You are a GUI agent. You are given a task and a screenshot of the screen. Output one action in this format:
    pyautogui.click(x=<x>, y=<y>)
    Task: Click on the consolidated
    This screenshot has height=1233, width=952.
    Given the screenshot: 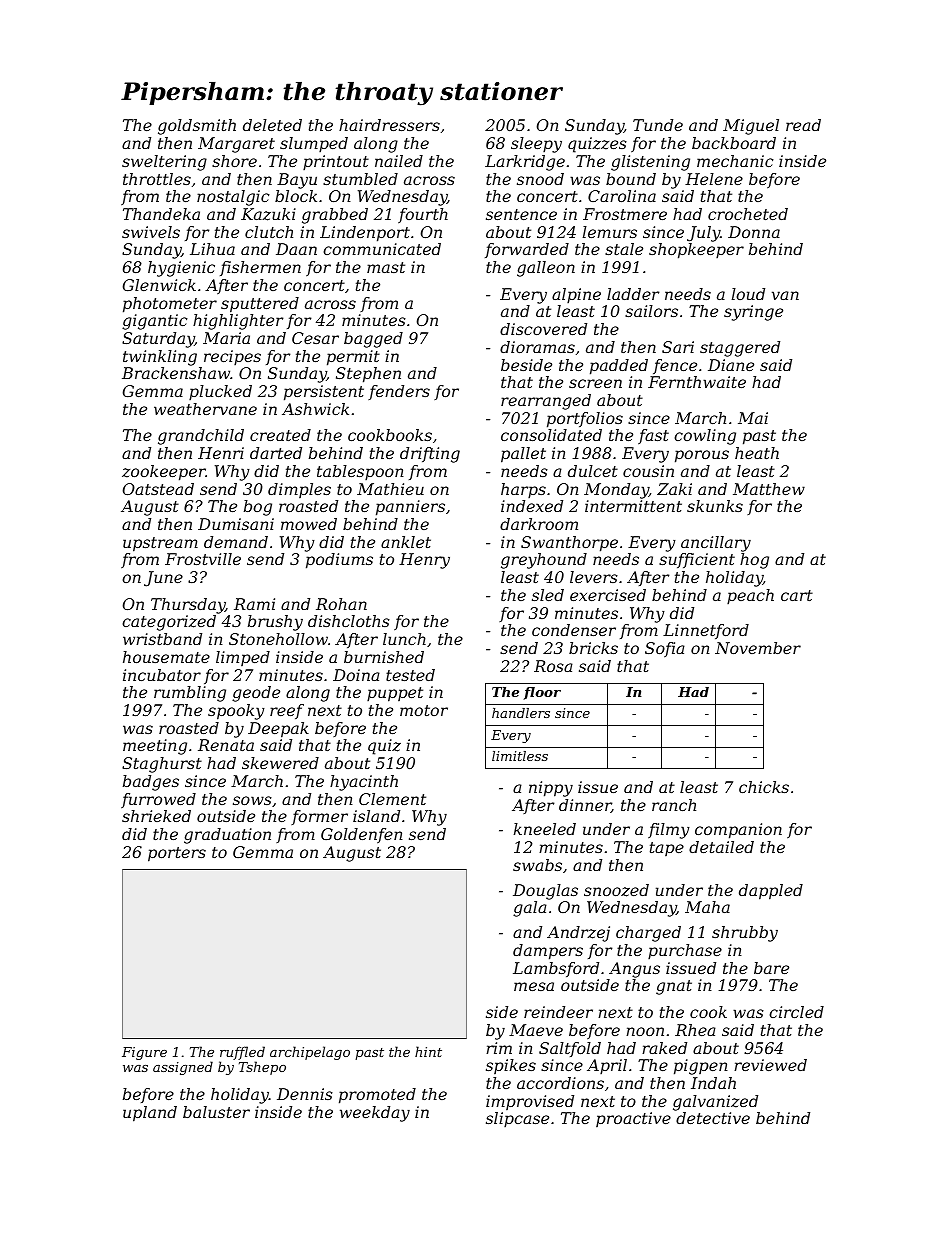 What is the action you would take?
    pyautogui.click(x=551, y=435)
